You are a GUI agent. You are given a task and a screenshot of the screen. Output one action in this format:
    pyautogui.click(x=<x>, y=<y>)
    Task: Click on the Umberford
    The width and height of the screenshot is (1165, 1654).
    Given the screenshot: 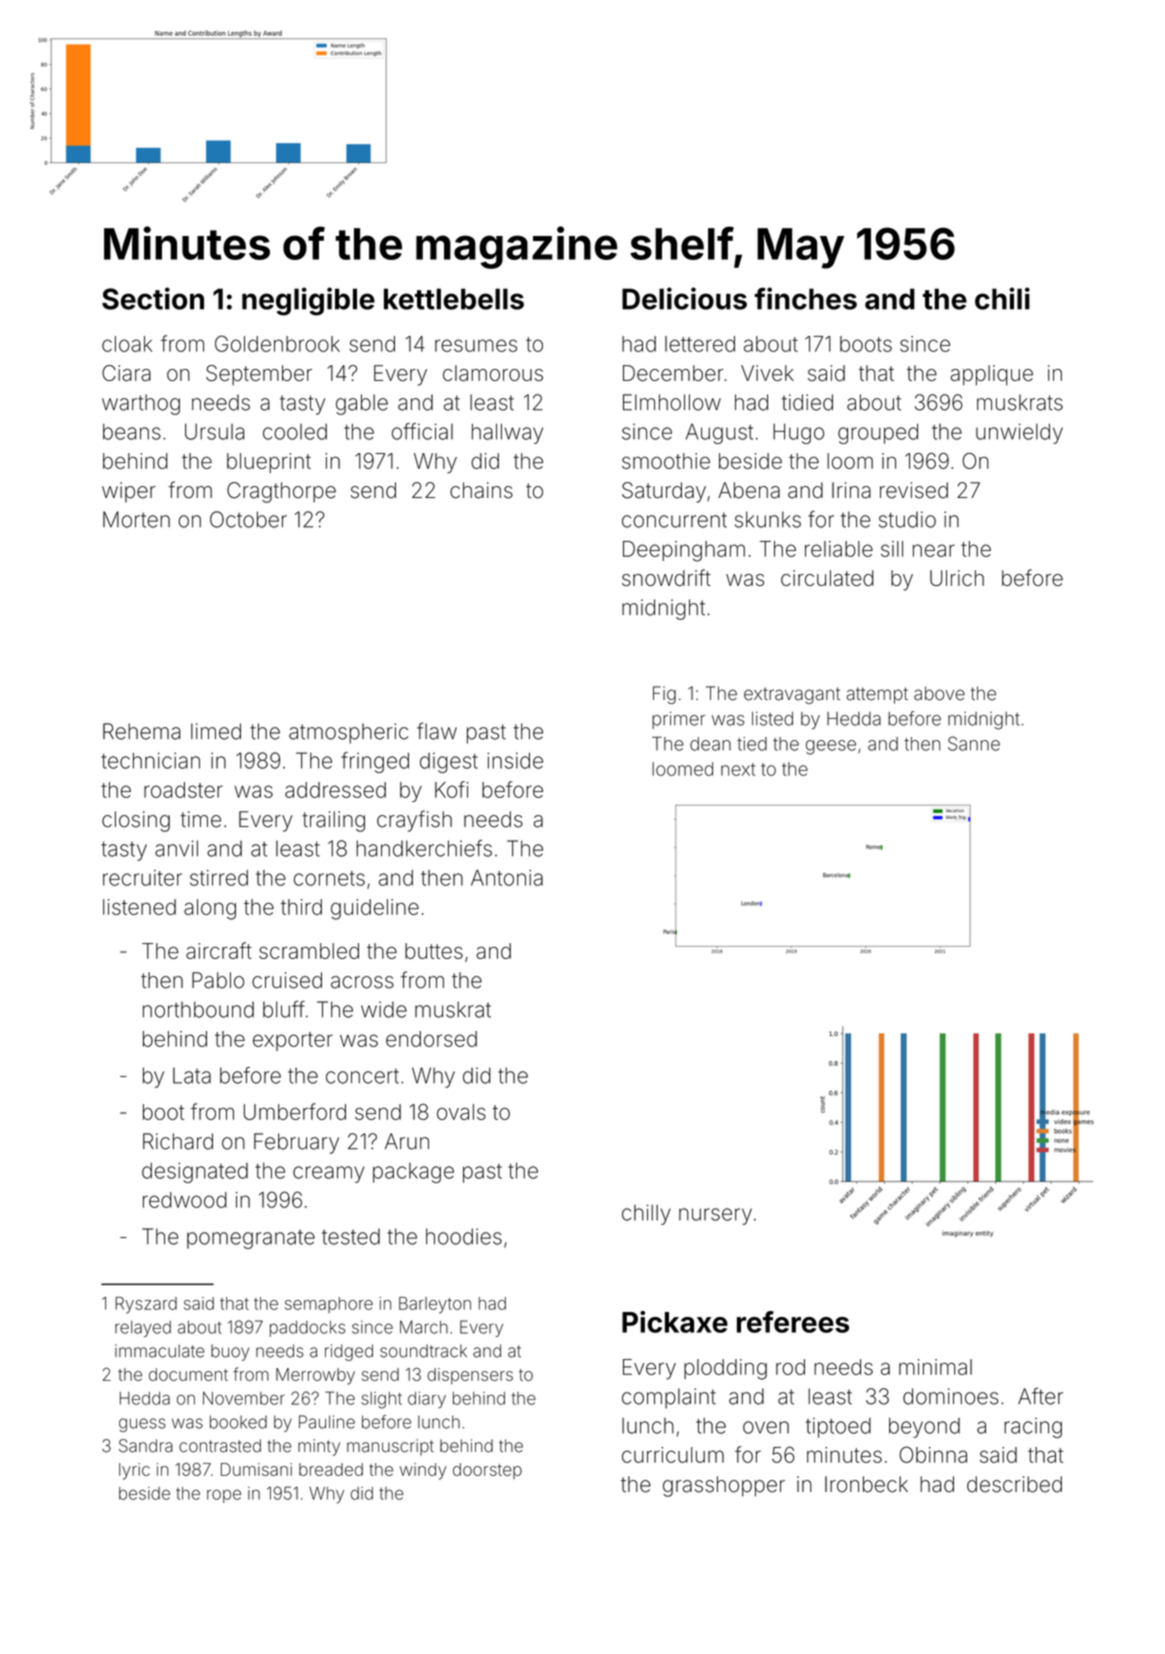 What is the action you would take?
    pyautogui.click(x=295, y=1111)
